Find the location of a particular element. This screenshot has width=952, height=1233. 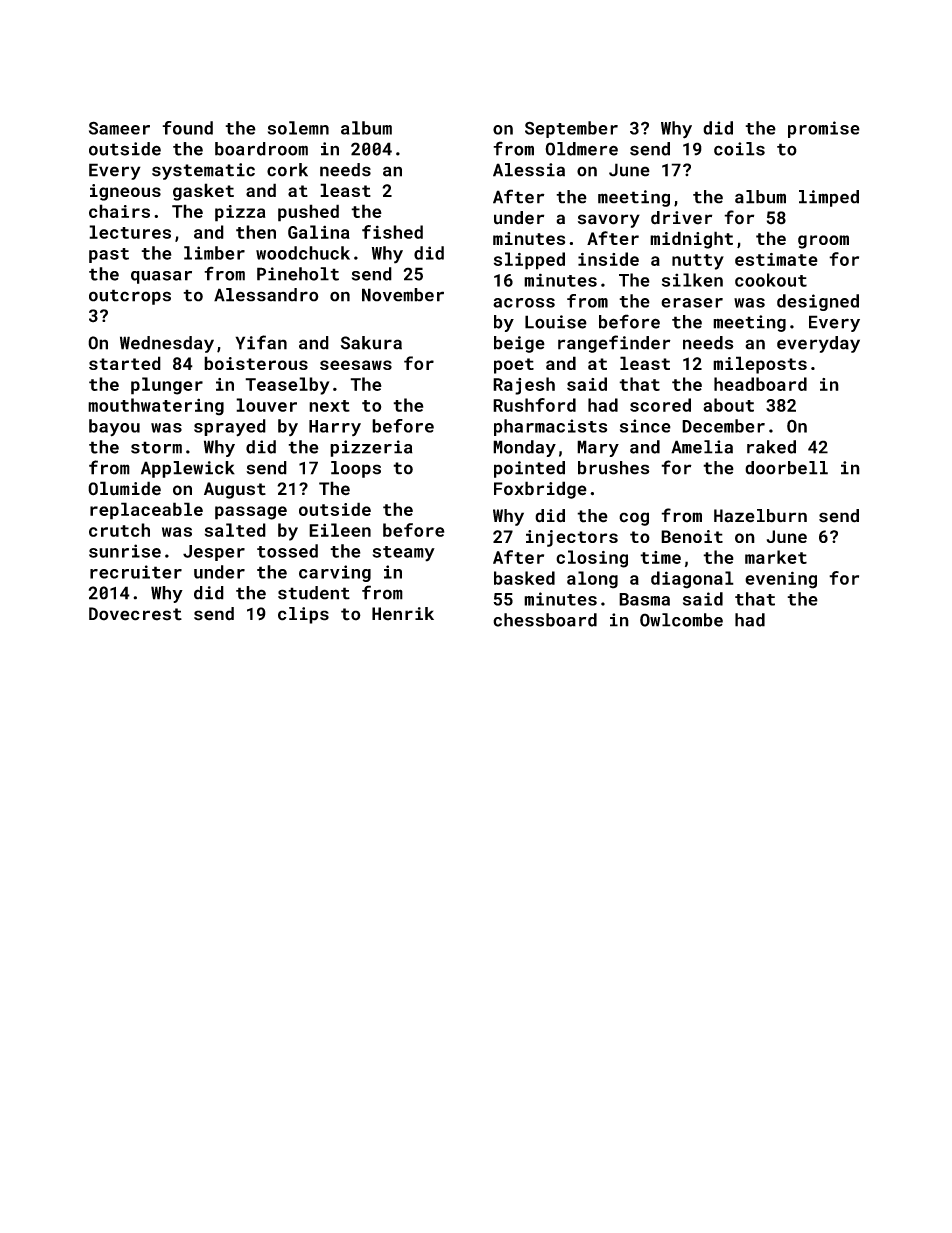

Dovecrest is located at coordinates (135, 614).
